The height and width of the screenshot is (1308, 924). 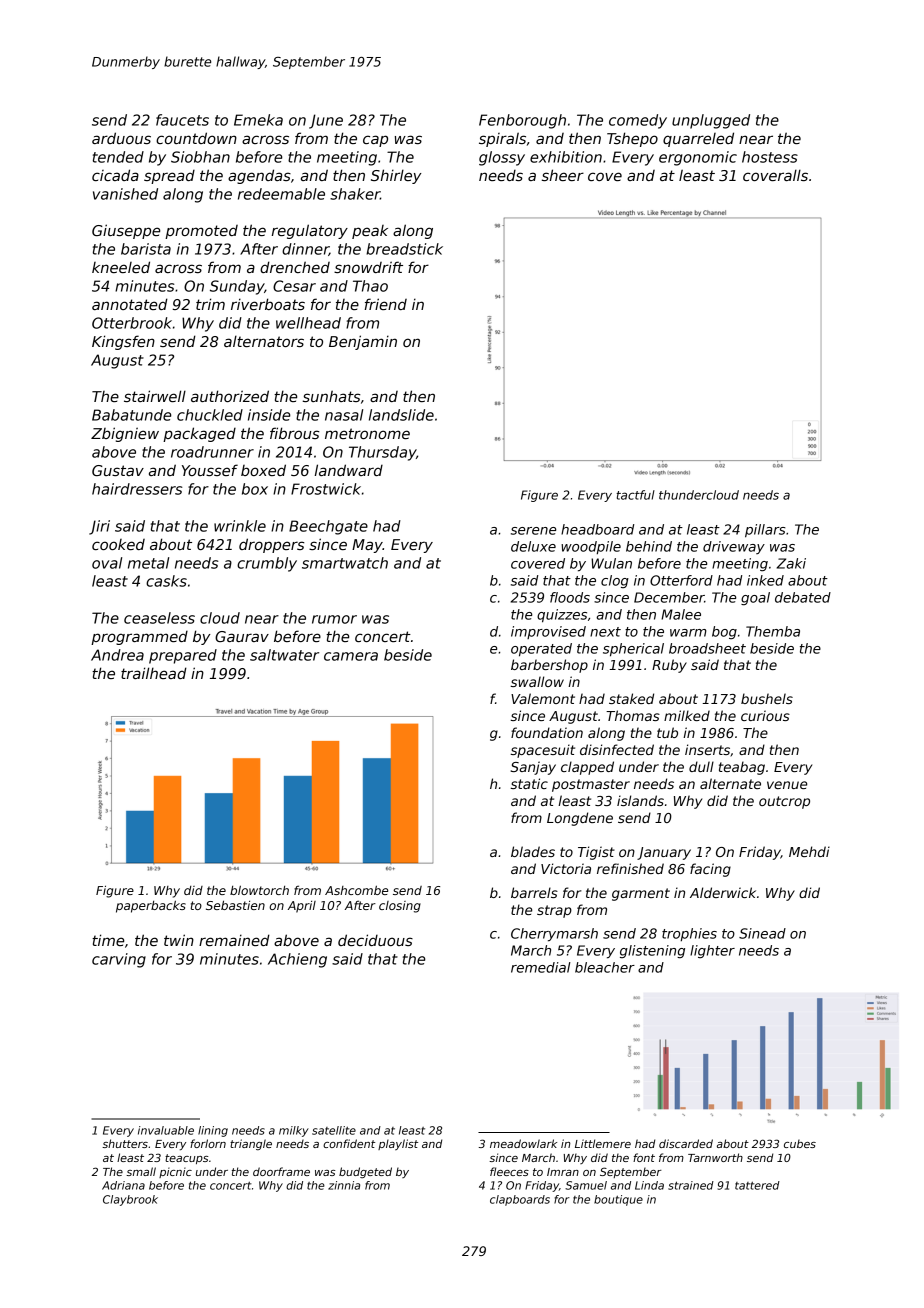 I want to click on clapboards, so click(x=520, y=1200).
